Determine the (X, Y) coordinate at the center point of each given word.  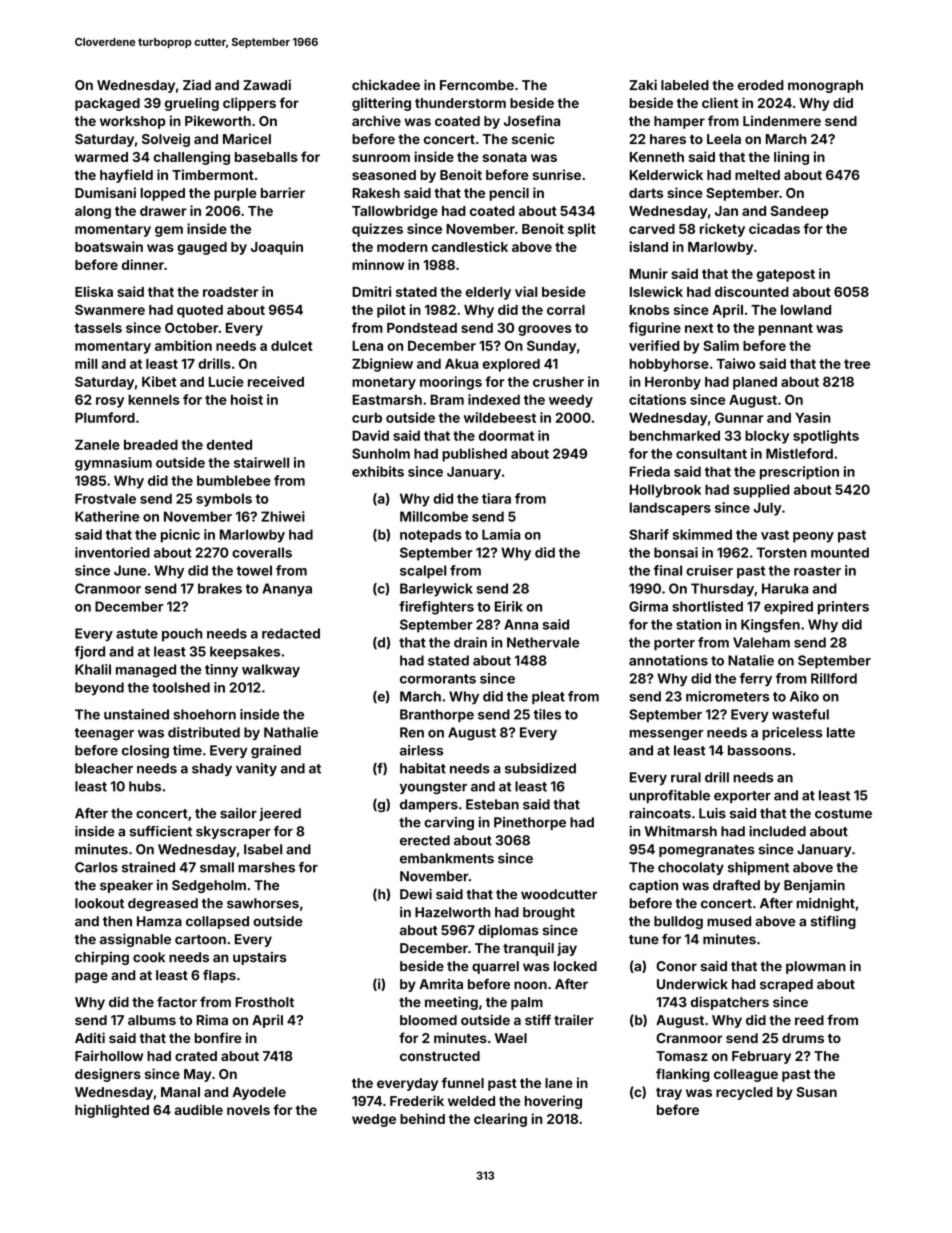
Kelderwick (666, 174)
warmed (101, 157)
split (582, 230)
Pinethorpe (530, 823)
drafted (736, 885)
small (217, 867)
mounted (840, 552)
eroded (761, 85)
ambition (183, 345)
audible (198, 1109)
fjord (89, 652)
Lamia (501, 534)
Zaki (643, 84)
